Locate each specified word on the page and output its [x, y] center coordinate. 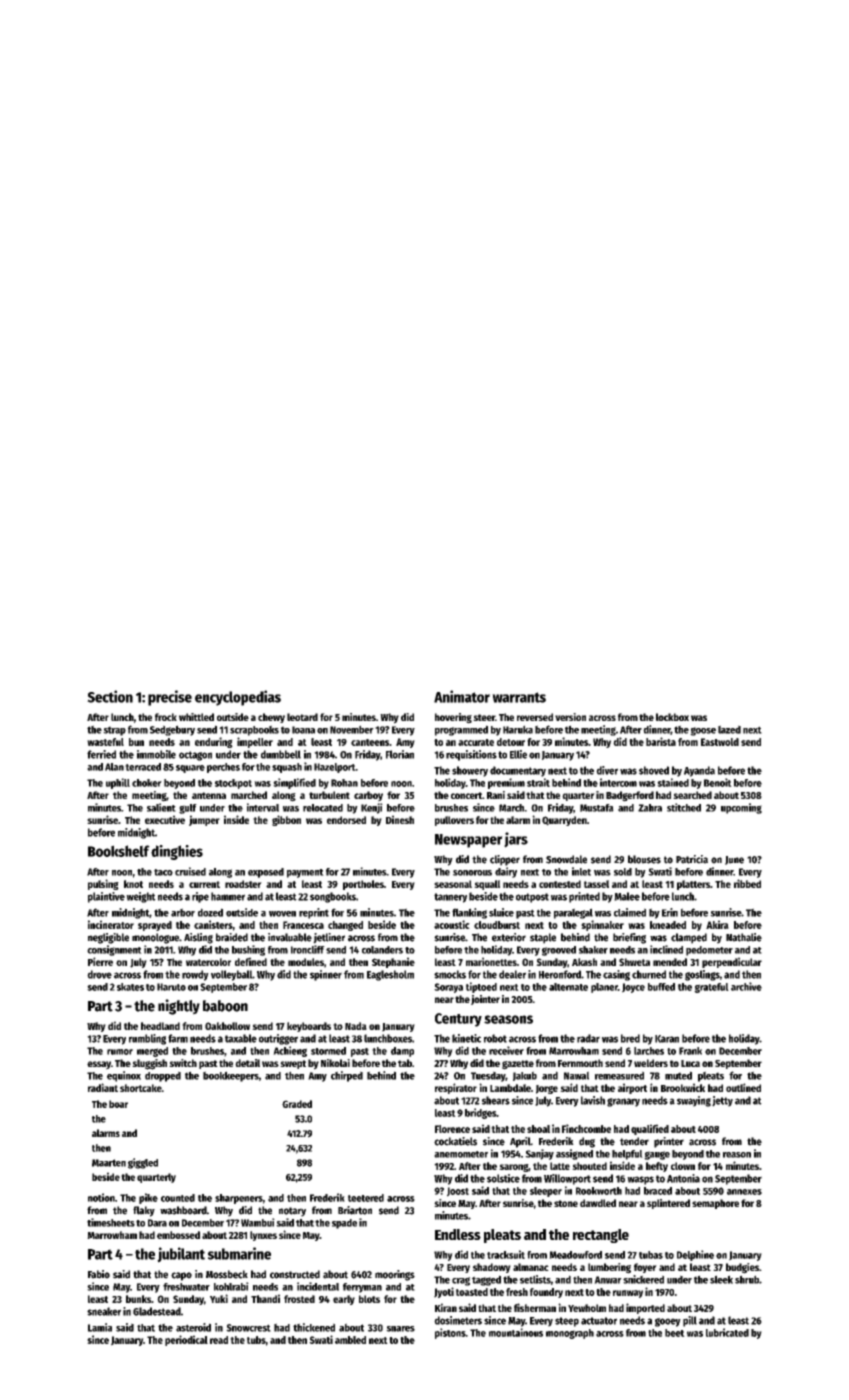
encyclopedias [238, 698]
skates [130, 987]
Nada [356, 1026]
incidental [318, 1286]
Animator [462, 696]
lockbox [672, 717]
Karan [667, 1039]
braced [658, 1191]
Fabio [99, 1274]
